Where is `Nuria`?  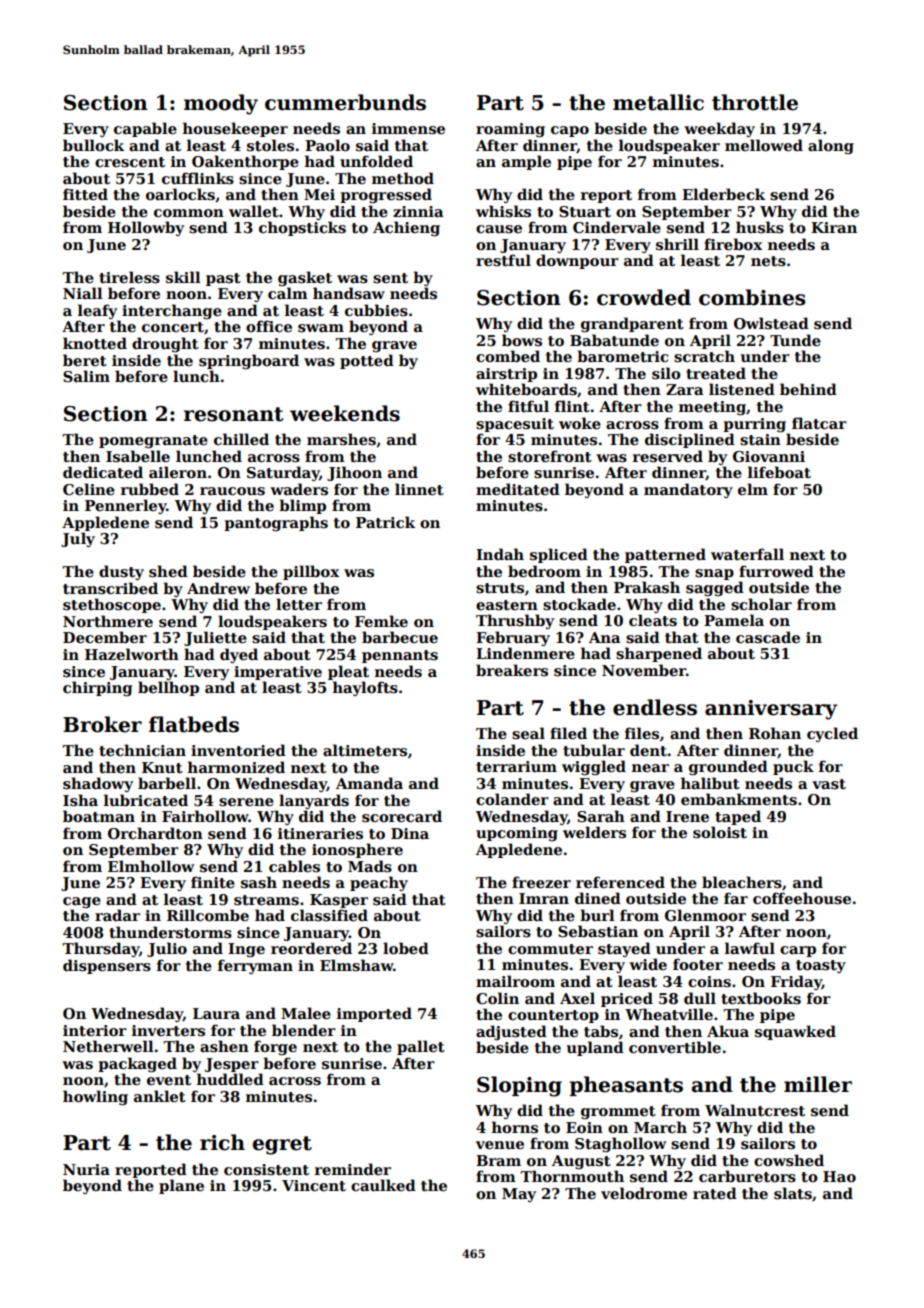
Nuria is located at coordinates (86, 1169).
